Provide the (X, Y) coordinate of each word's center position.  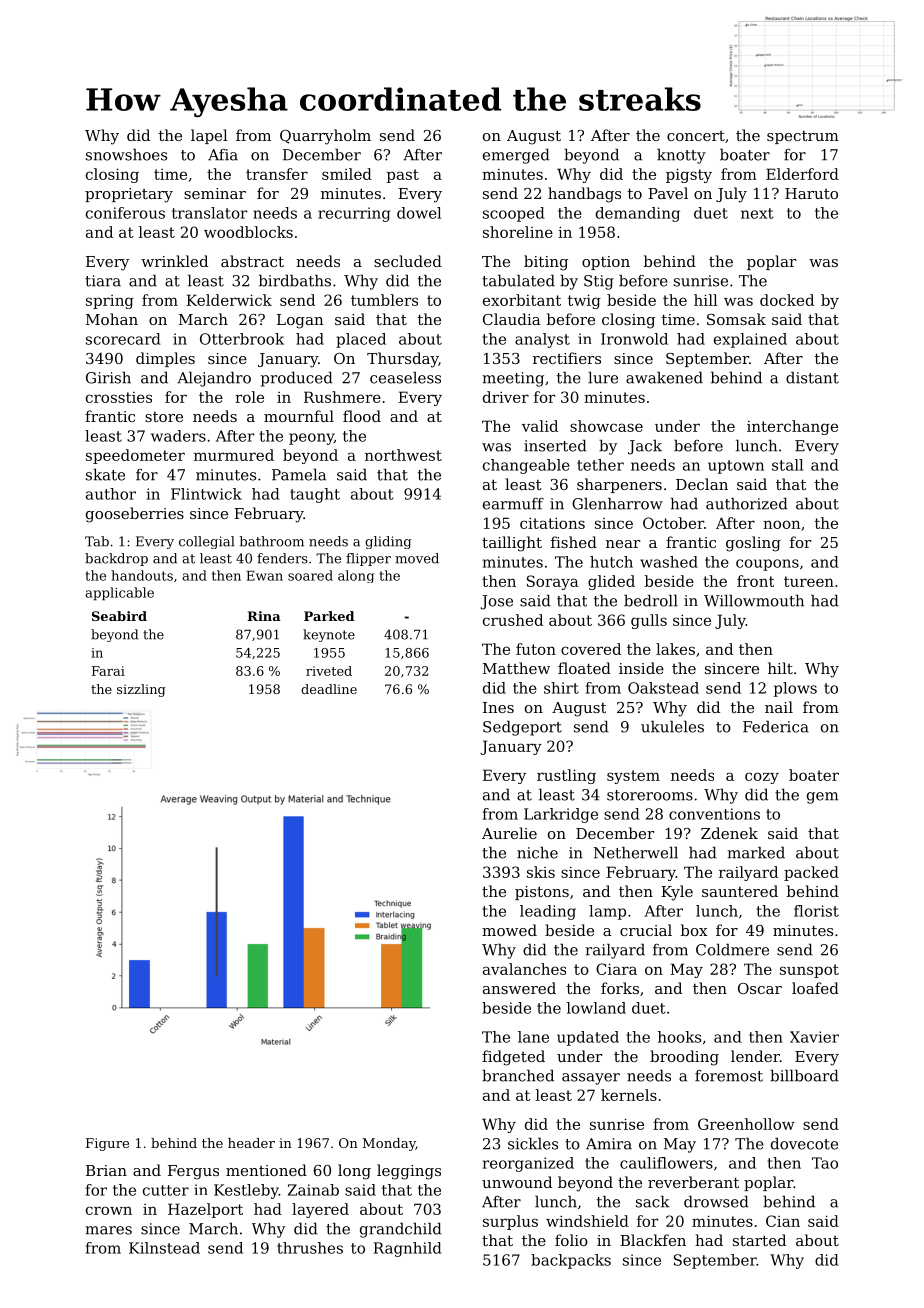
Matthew (516, 668)
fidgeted (513, 1058)
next (757, 213)
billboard (804, 1075)
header (251, 1143)
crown (109, 1210)
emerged (516, 156)
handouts (142, 575)
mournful (299, 416)
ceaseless (405, 377)
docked (787, 300)
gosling (753, 544)
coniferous (125, 213)
